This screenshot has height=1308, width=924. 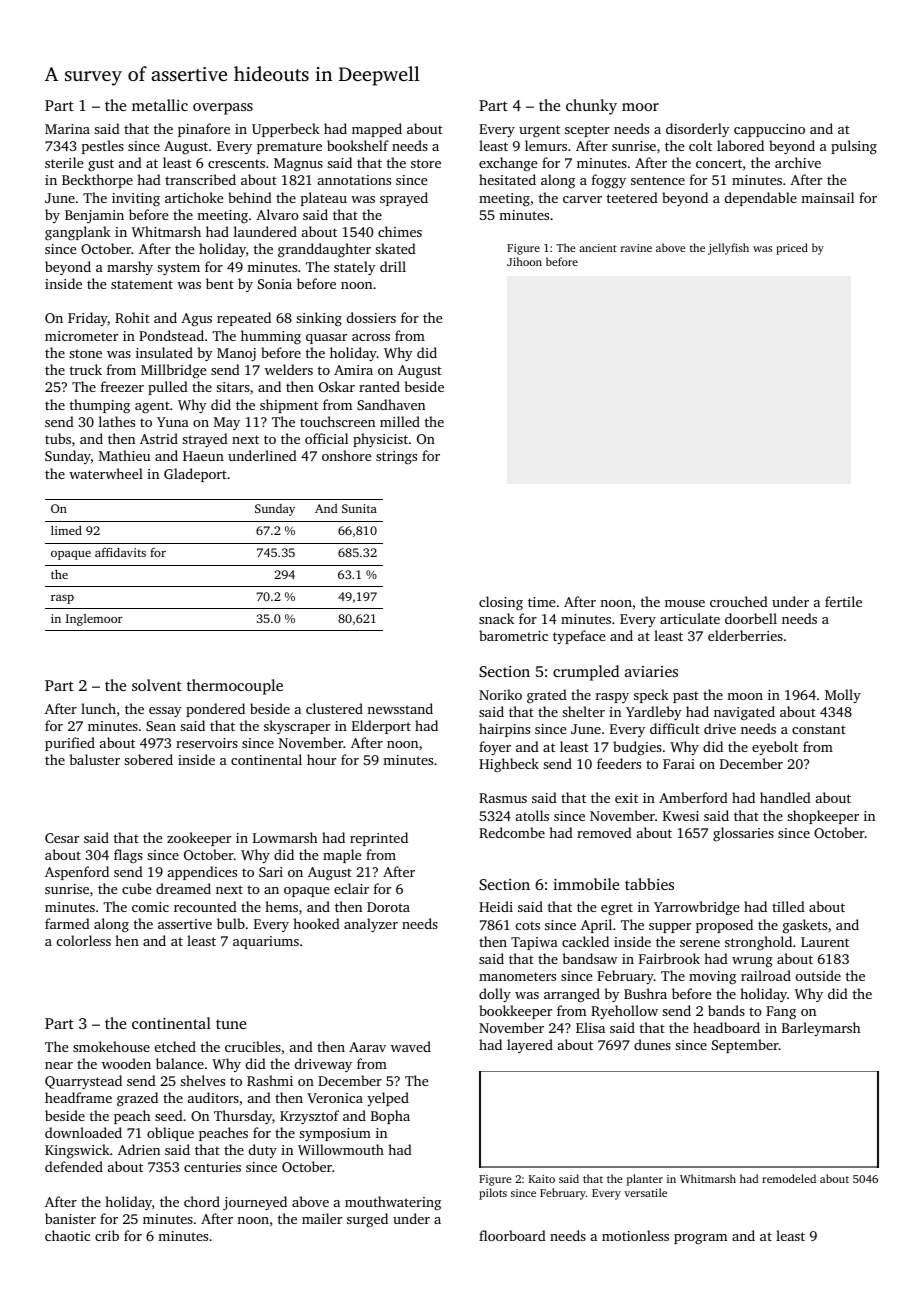 What do you see at coordinates (85, 353) in the screenshot?
I see `stone` at bounding box center [85, 353].
